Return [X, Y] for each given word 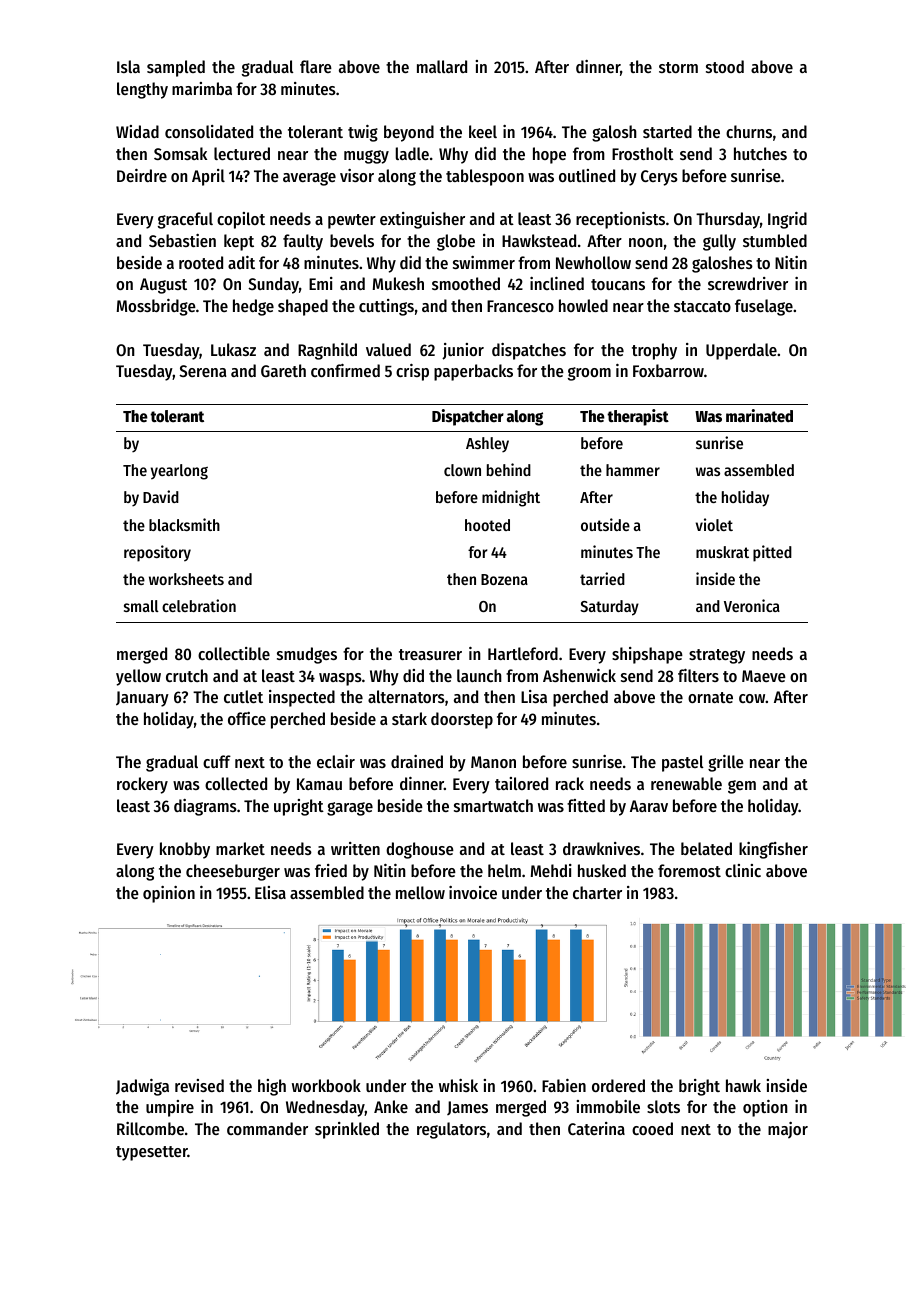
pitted [772, 553]
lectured [242, 153]
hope [549, 155]
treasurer [430, 654]
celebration [199, 605]
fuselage [764, 307]
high [272, 1087]
